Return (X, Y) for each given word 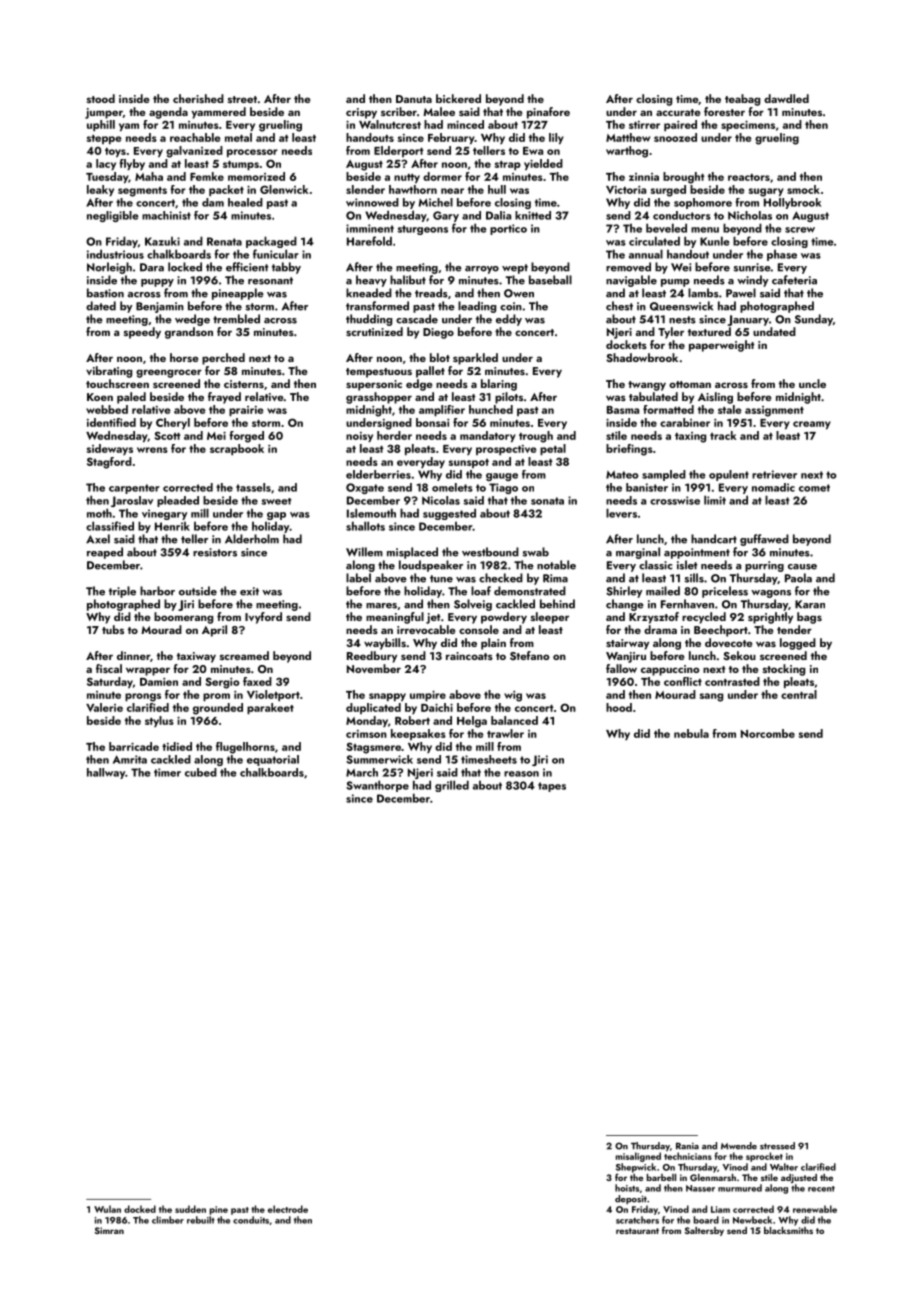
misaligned (638, 1157)
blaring (499, 385)
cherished (198, 98)
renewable (815, 1209)
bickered (458, 98)
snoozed (675, 137)
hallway (106, 773)
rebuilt (201, 1220)
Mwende (739, 1146)
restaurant (637, 1231)
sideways (110, 449)
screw (800, 230)
